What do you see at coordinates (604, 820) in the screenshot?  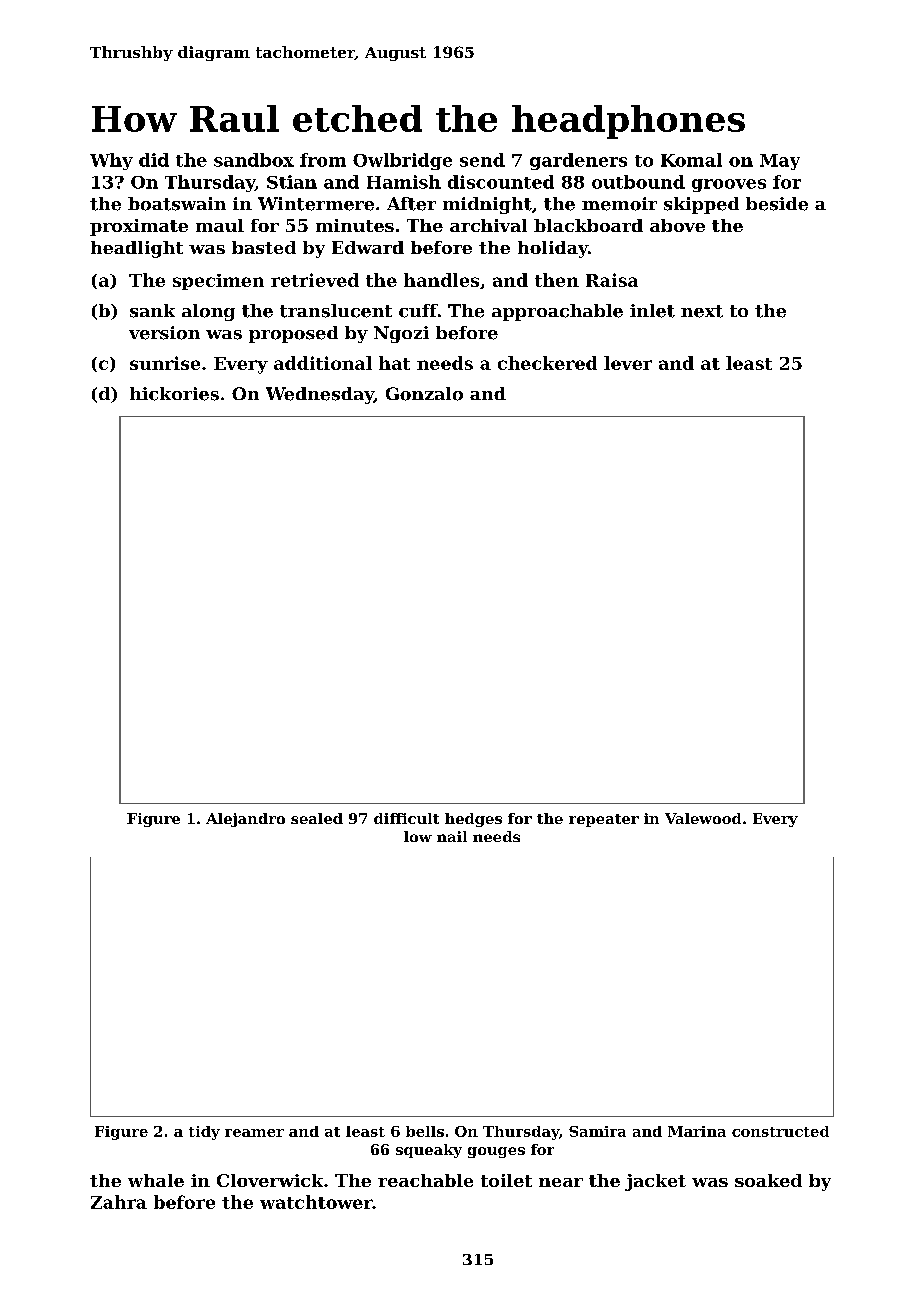 I see `repeater` at bounding box center [604, 820].
